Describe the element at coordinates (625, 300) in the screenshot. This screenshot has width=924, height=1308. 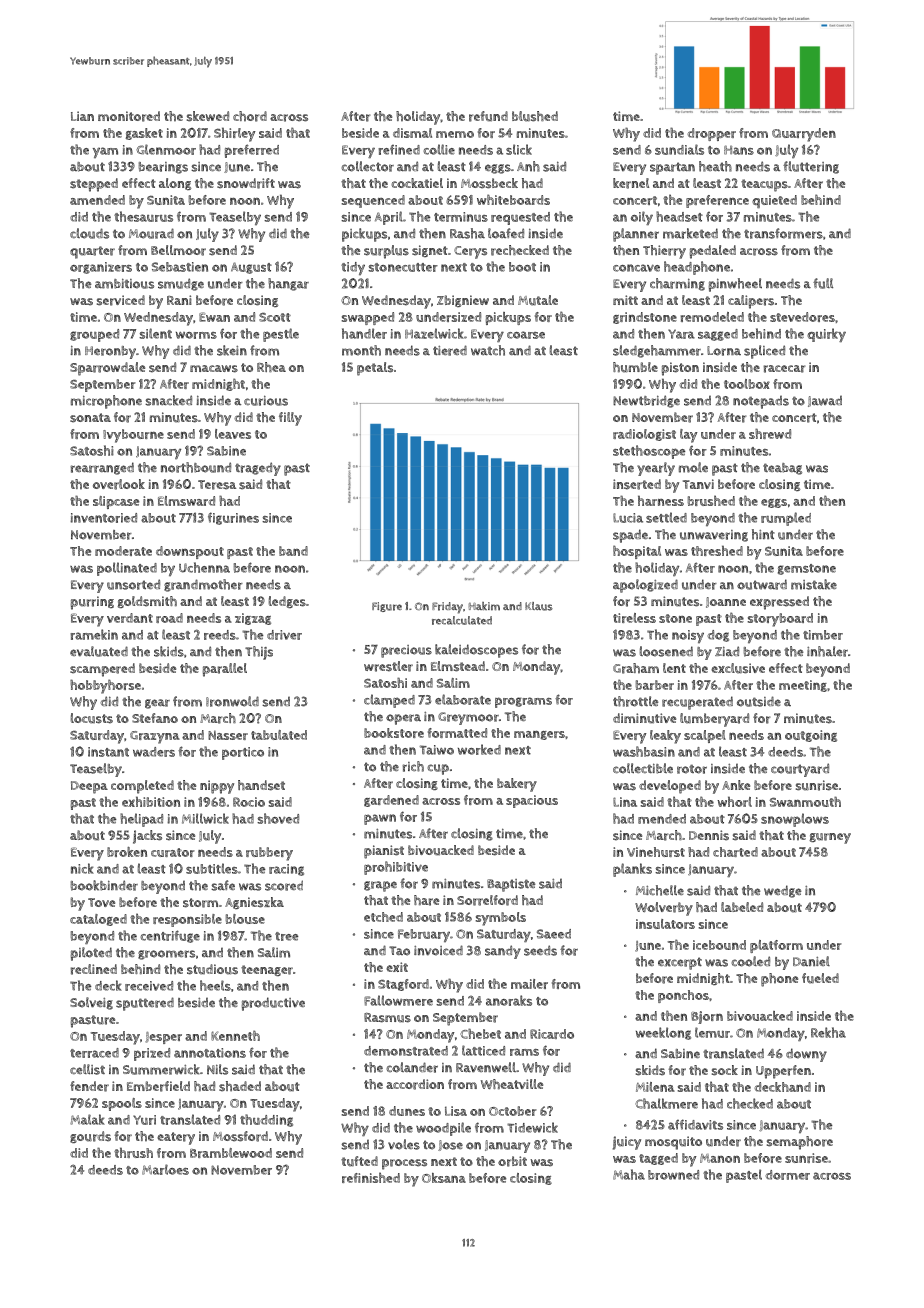
I see `mitt` at that location.
